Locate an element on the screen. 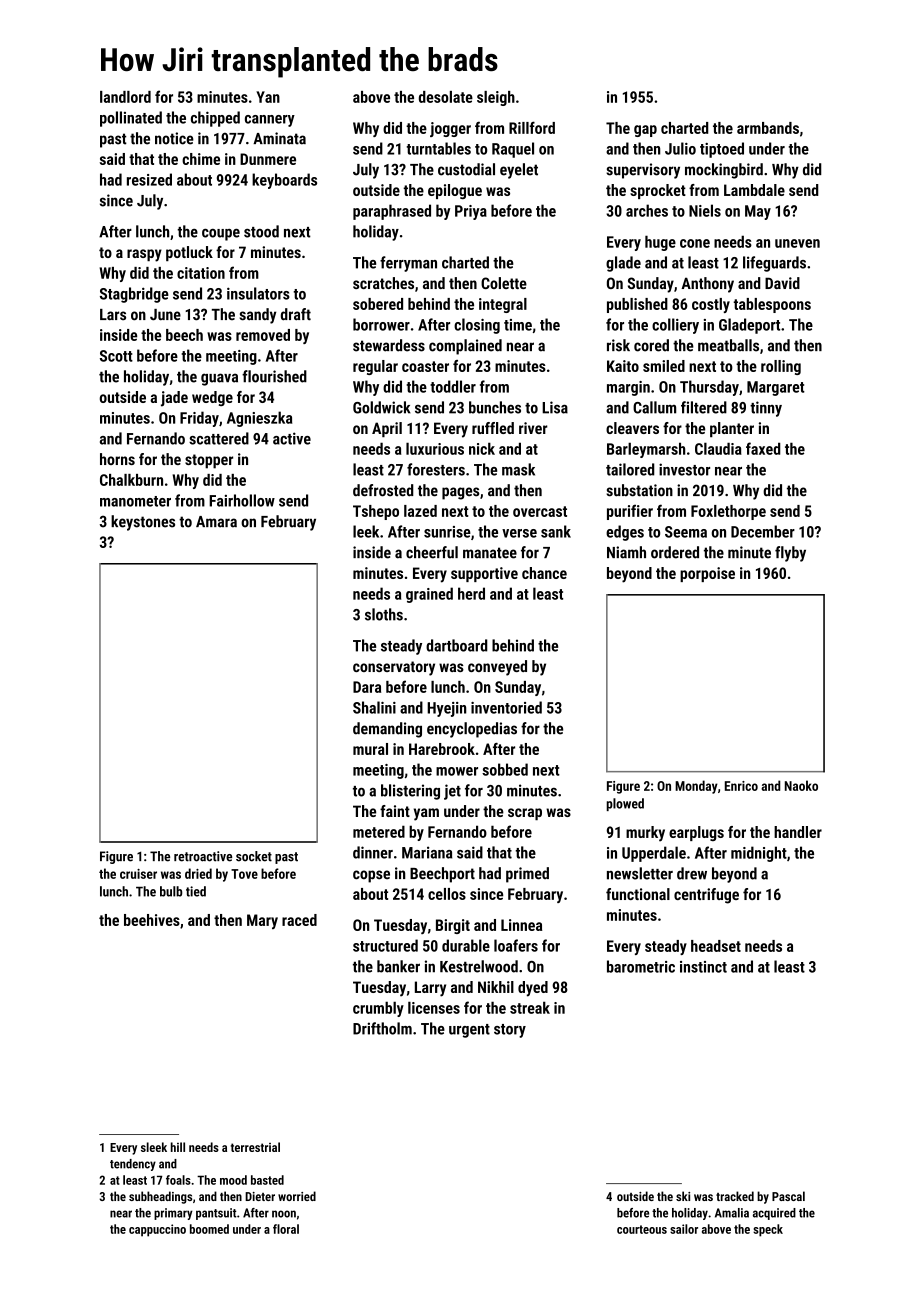 This screenshot has height=1308, width=924. keyboards is located at coordinates (284, 181).
